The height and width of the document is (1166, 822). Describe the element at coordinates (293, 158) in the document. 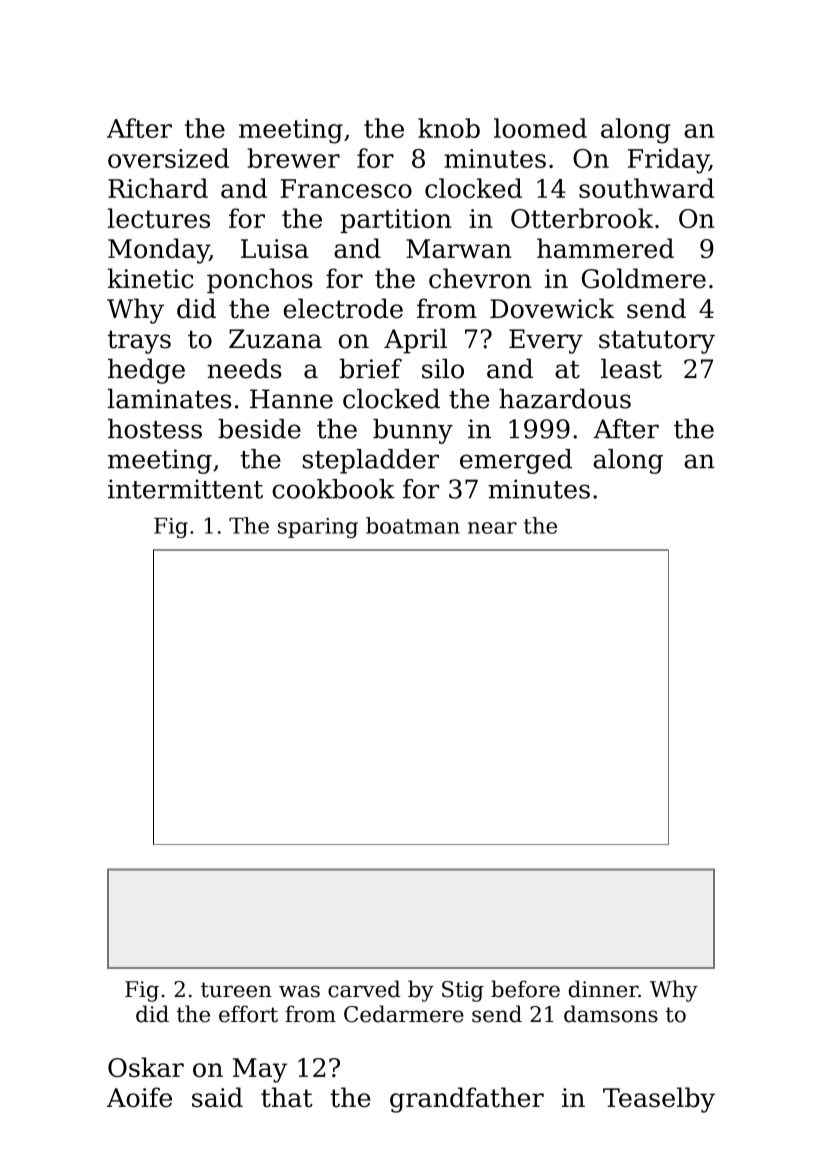

I see `brewer` at that location.
